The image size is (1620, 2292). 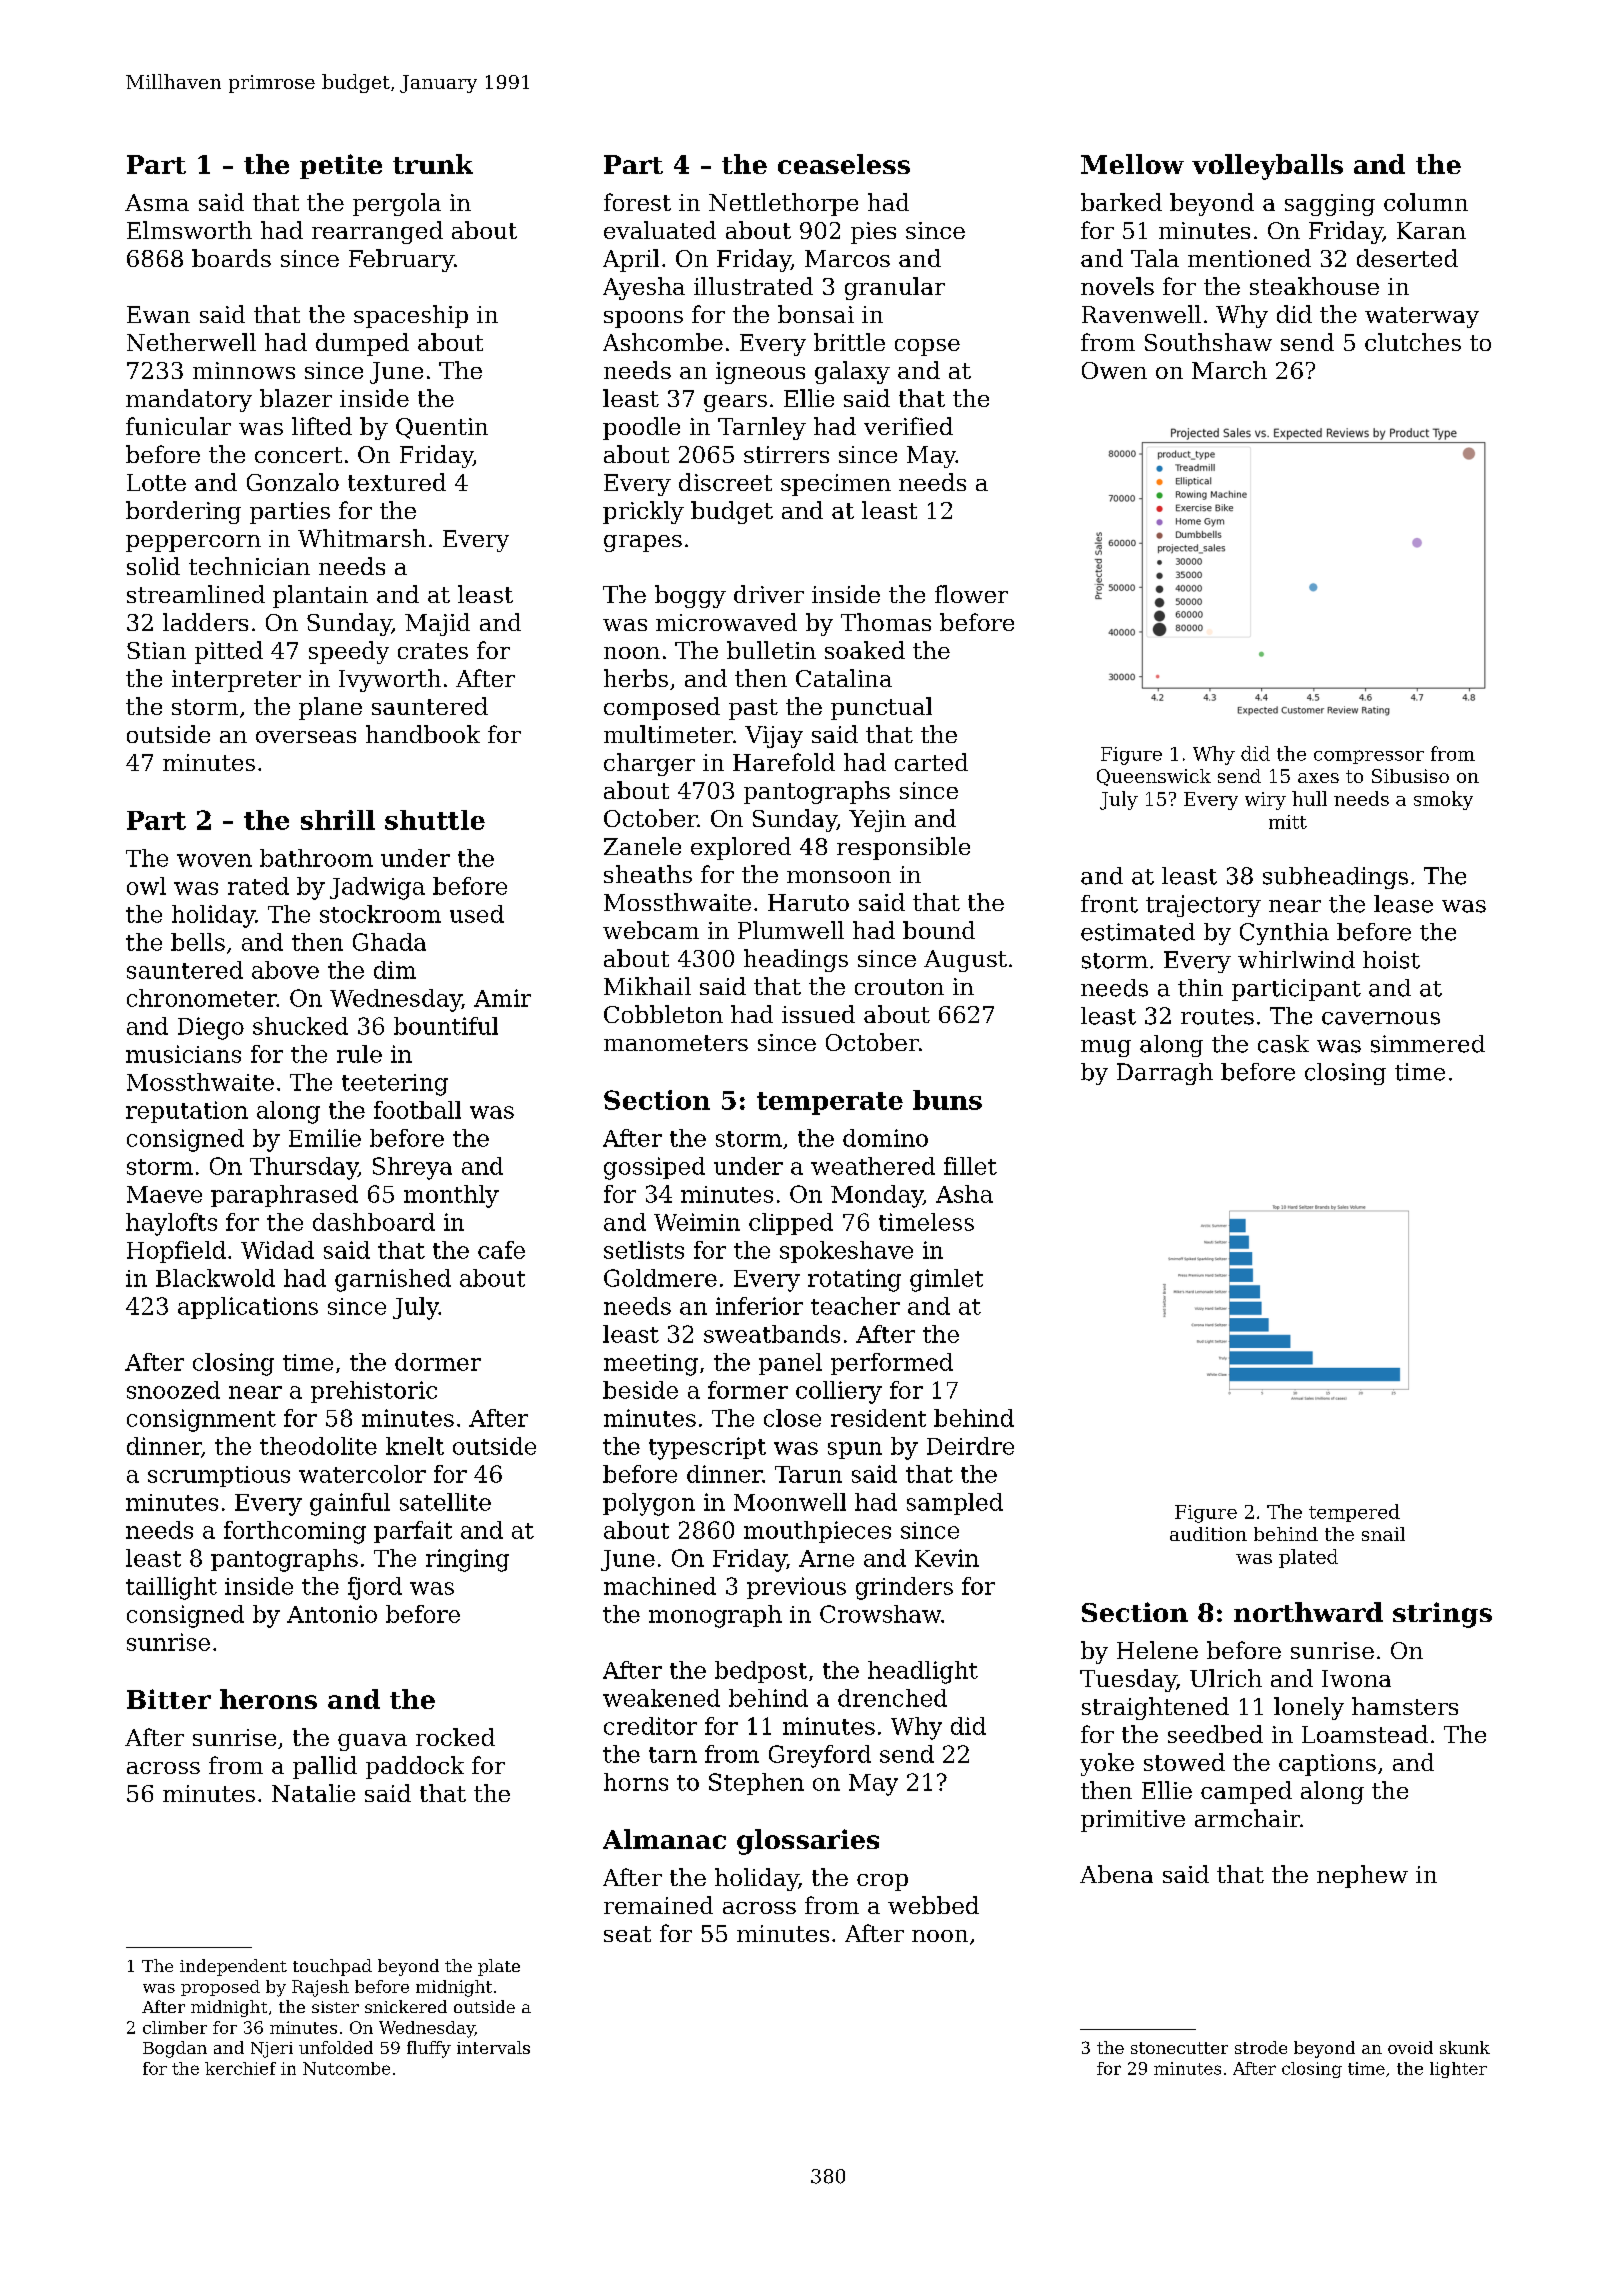 What do you see at coordinates (164, 1194) in the image?
I see `Maeve` at bounding box center [164, 1194].
